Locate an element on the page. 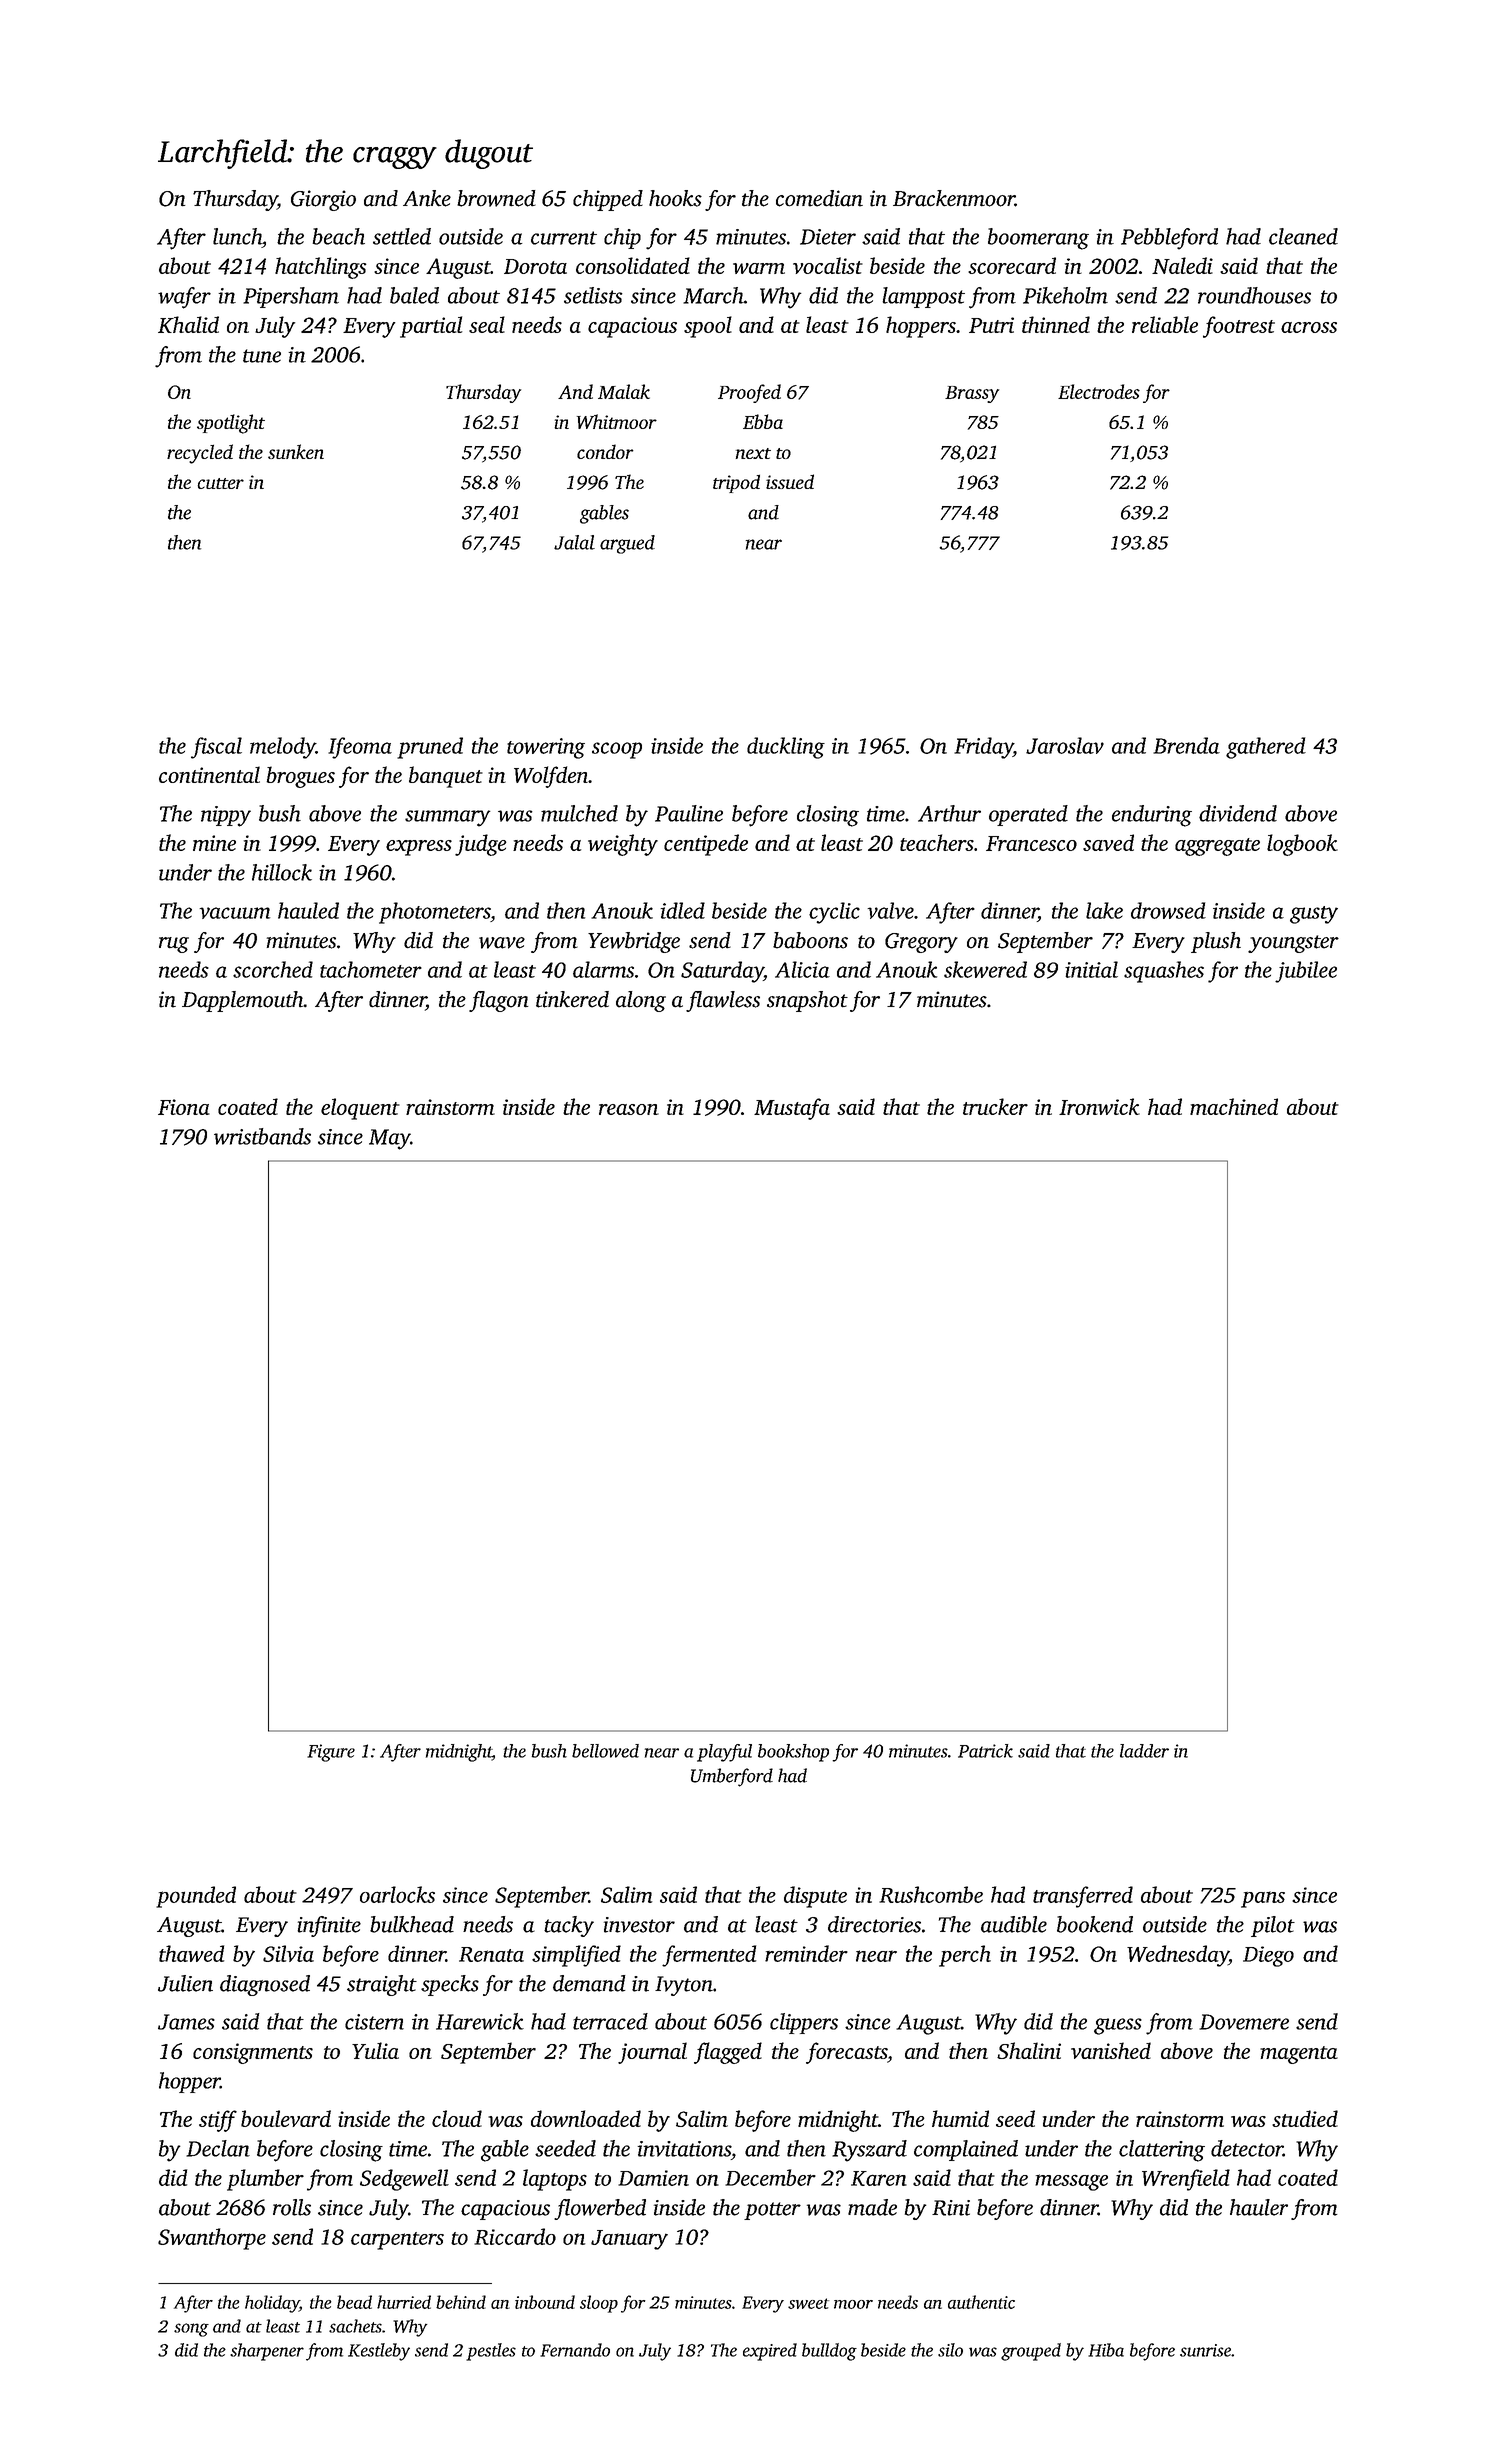 The width and height of the page is (1496, 2464). Brenda is located at coordinates (1186, 745).
